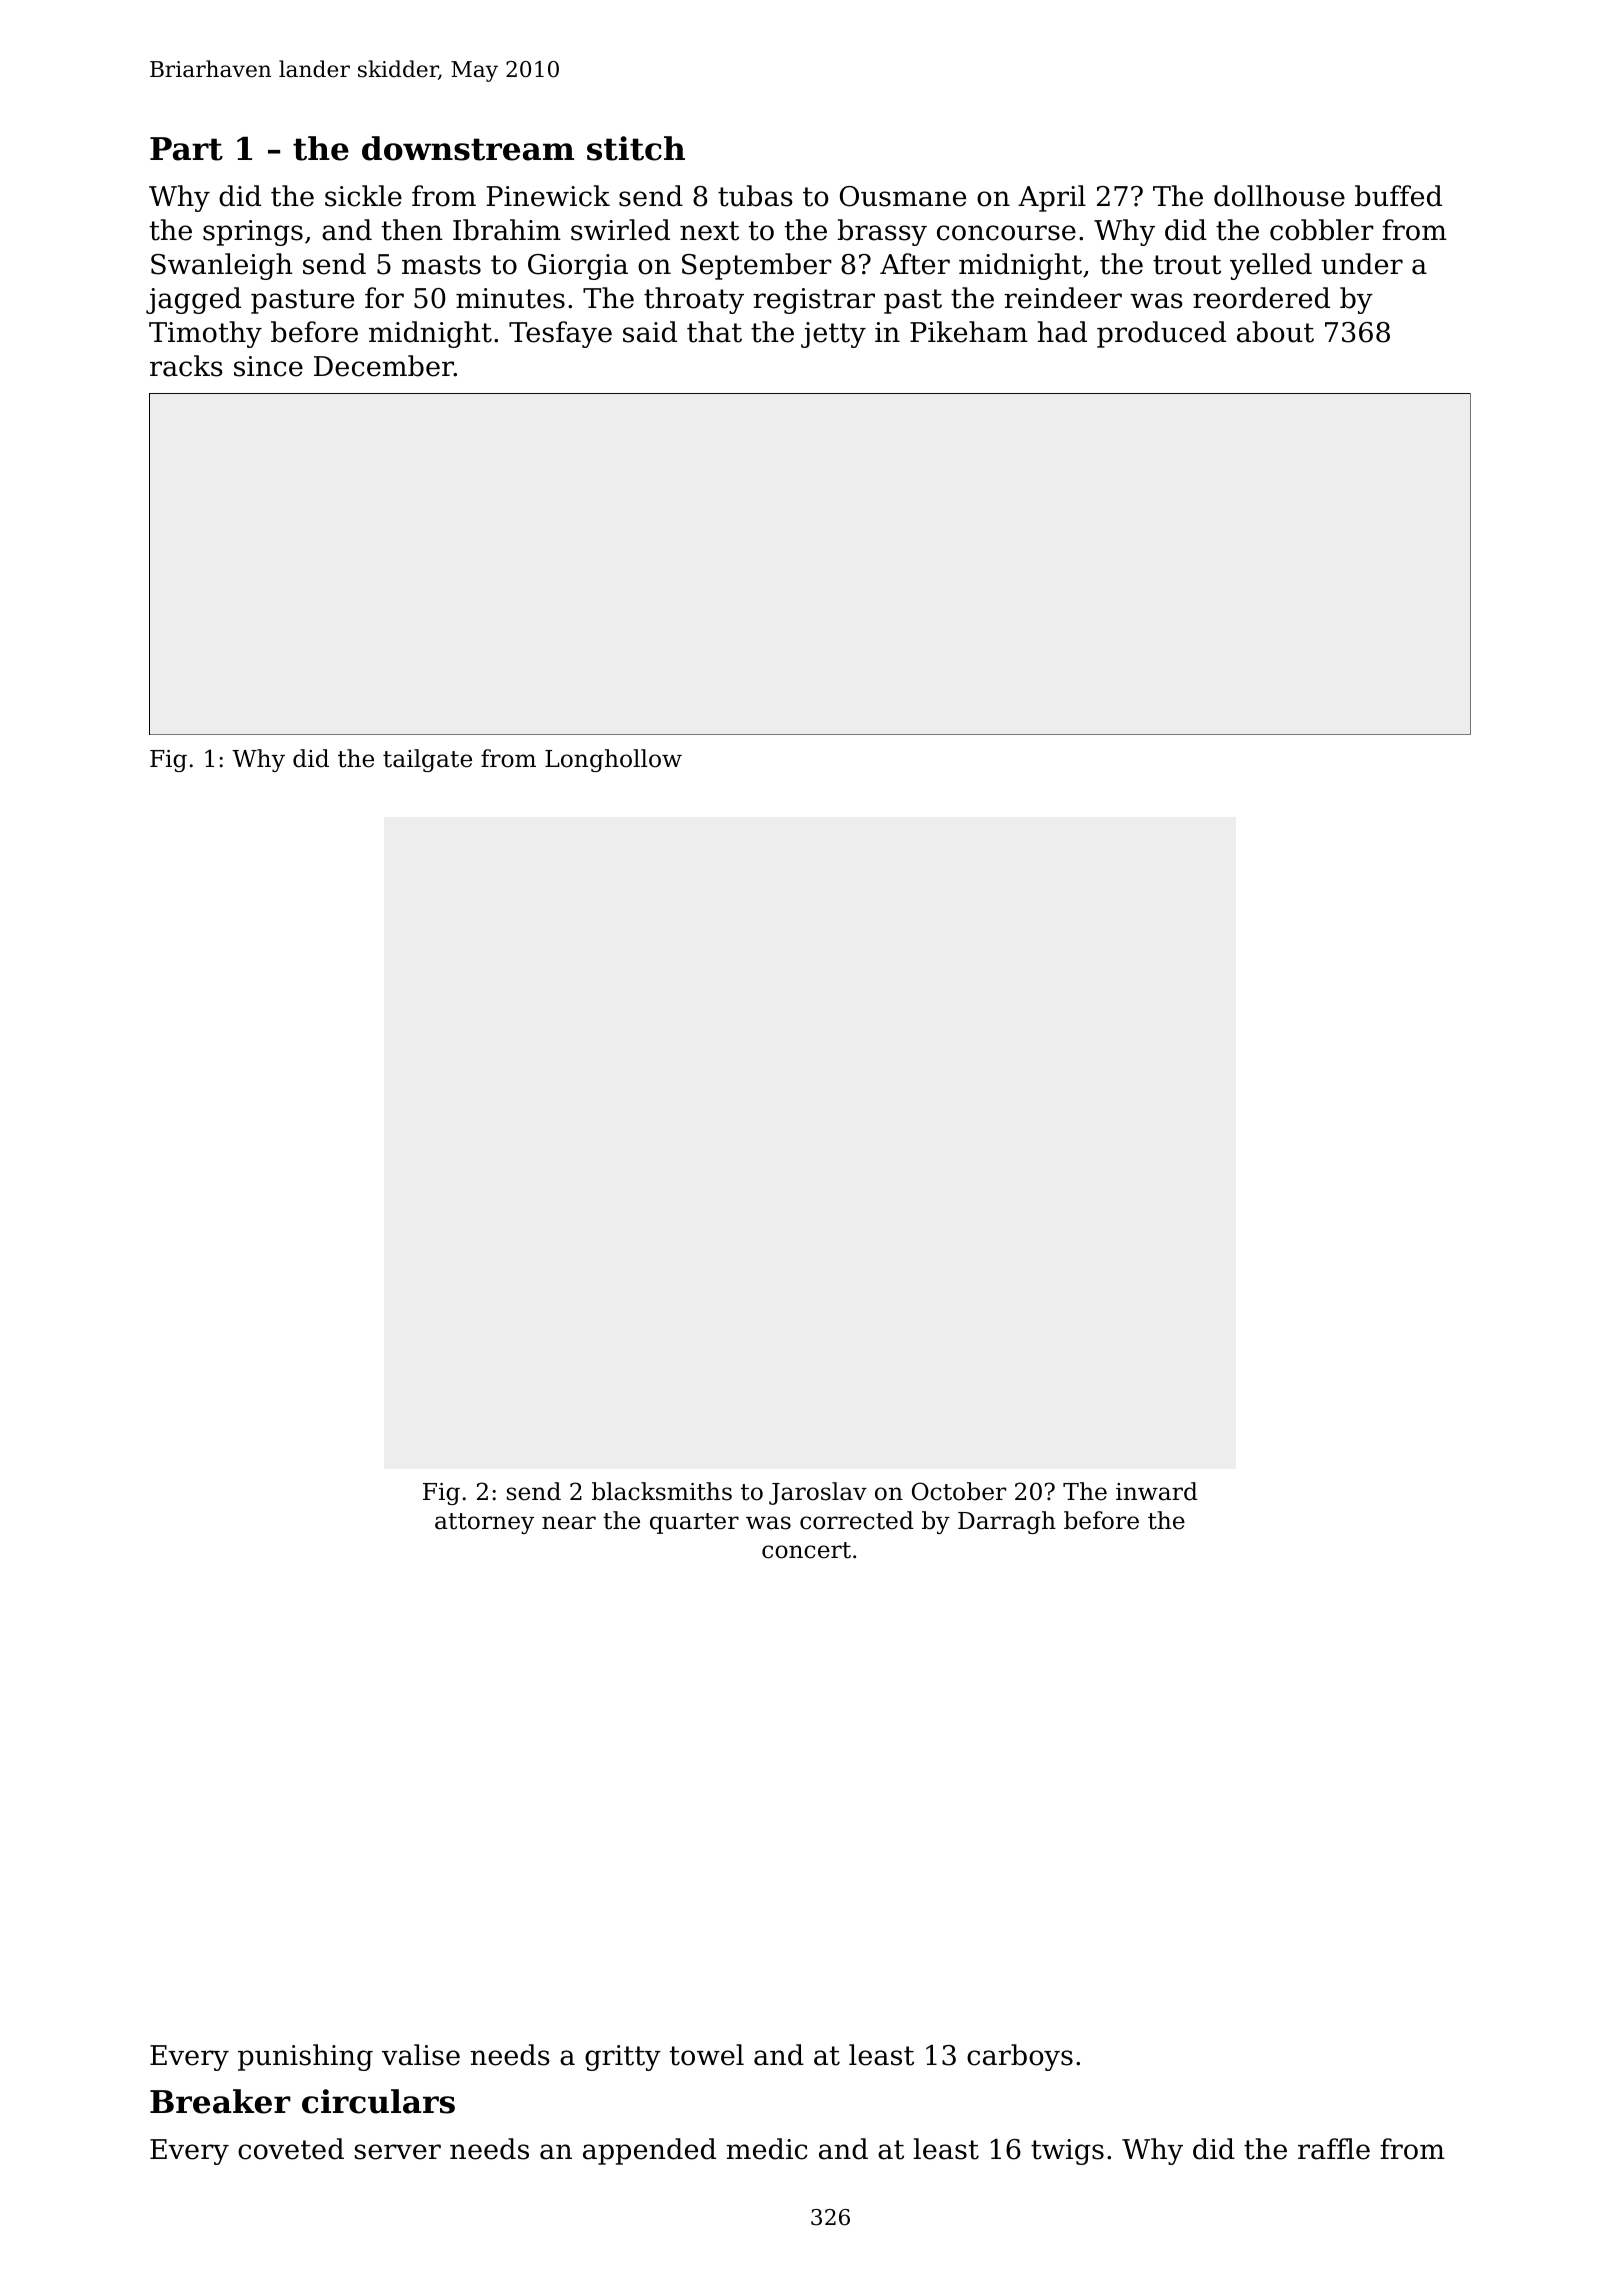 This image has height=2292, width=1620. I want to click on tailgate, so click(427, 760).
